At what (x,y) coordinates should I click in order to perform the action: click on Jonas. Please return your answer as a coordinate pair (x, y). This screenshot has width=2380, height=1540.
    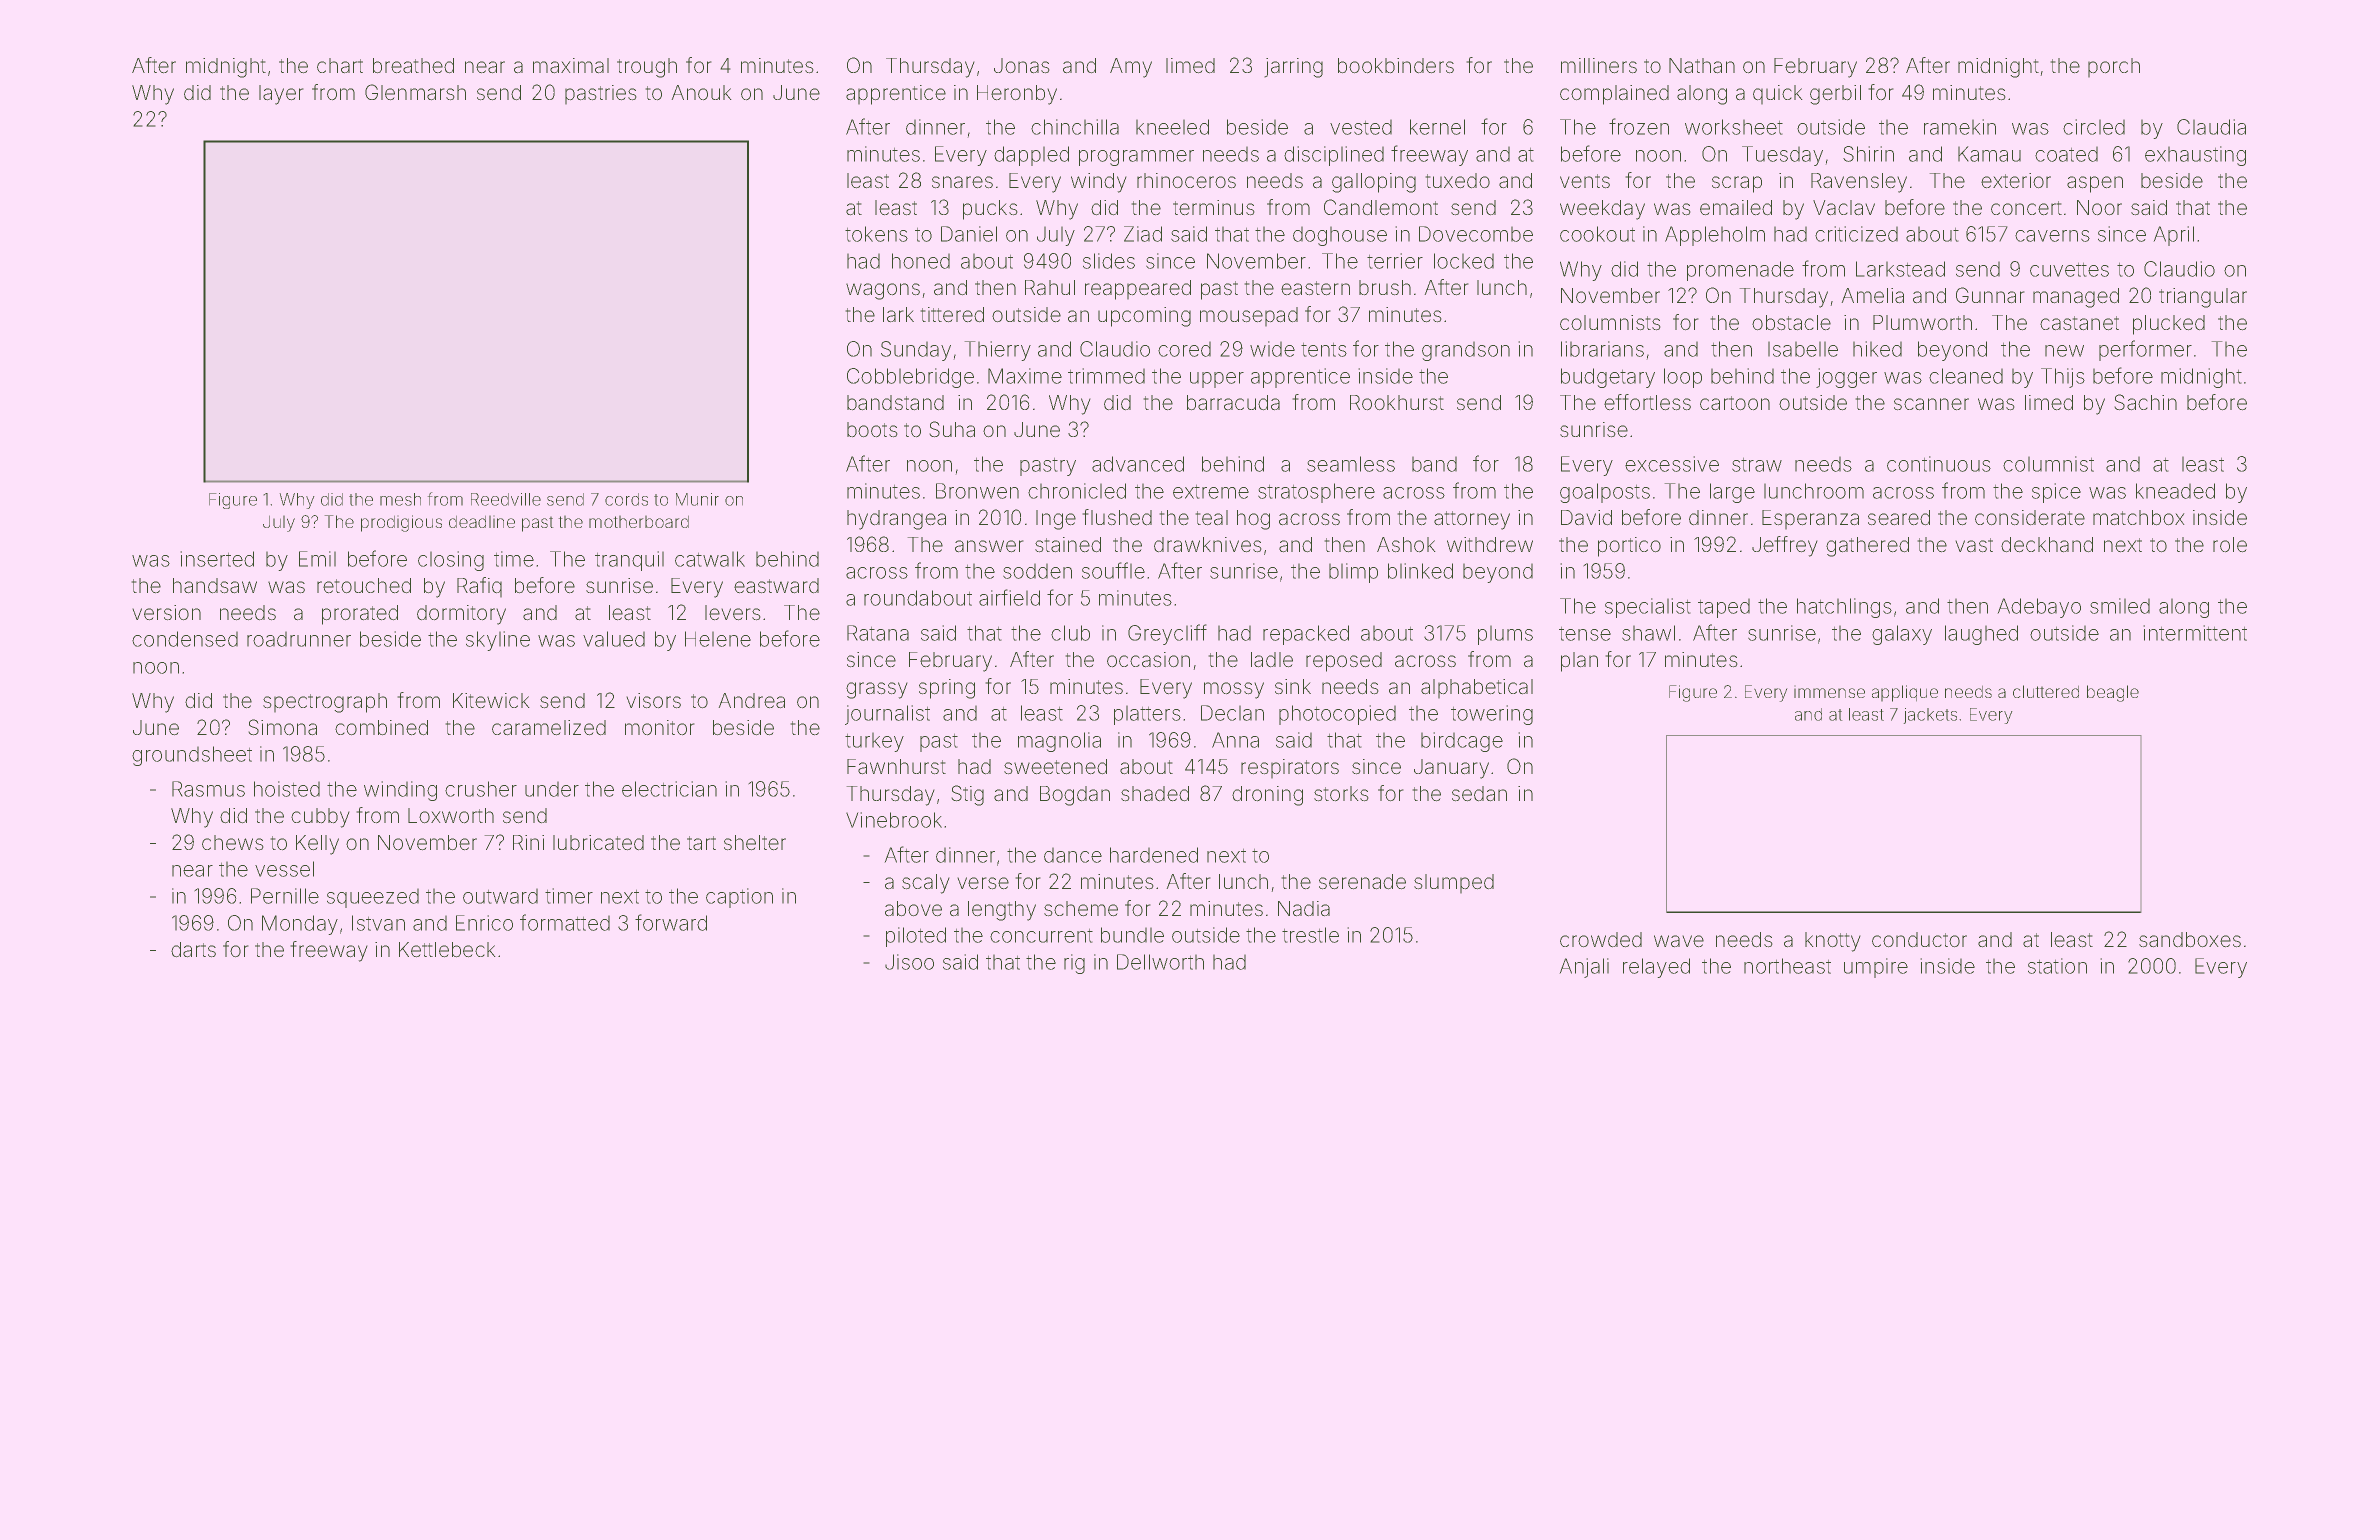
    Looking at the image, I should click on (1021, 65).
